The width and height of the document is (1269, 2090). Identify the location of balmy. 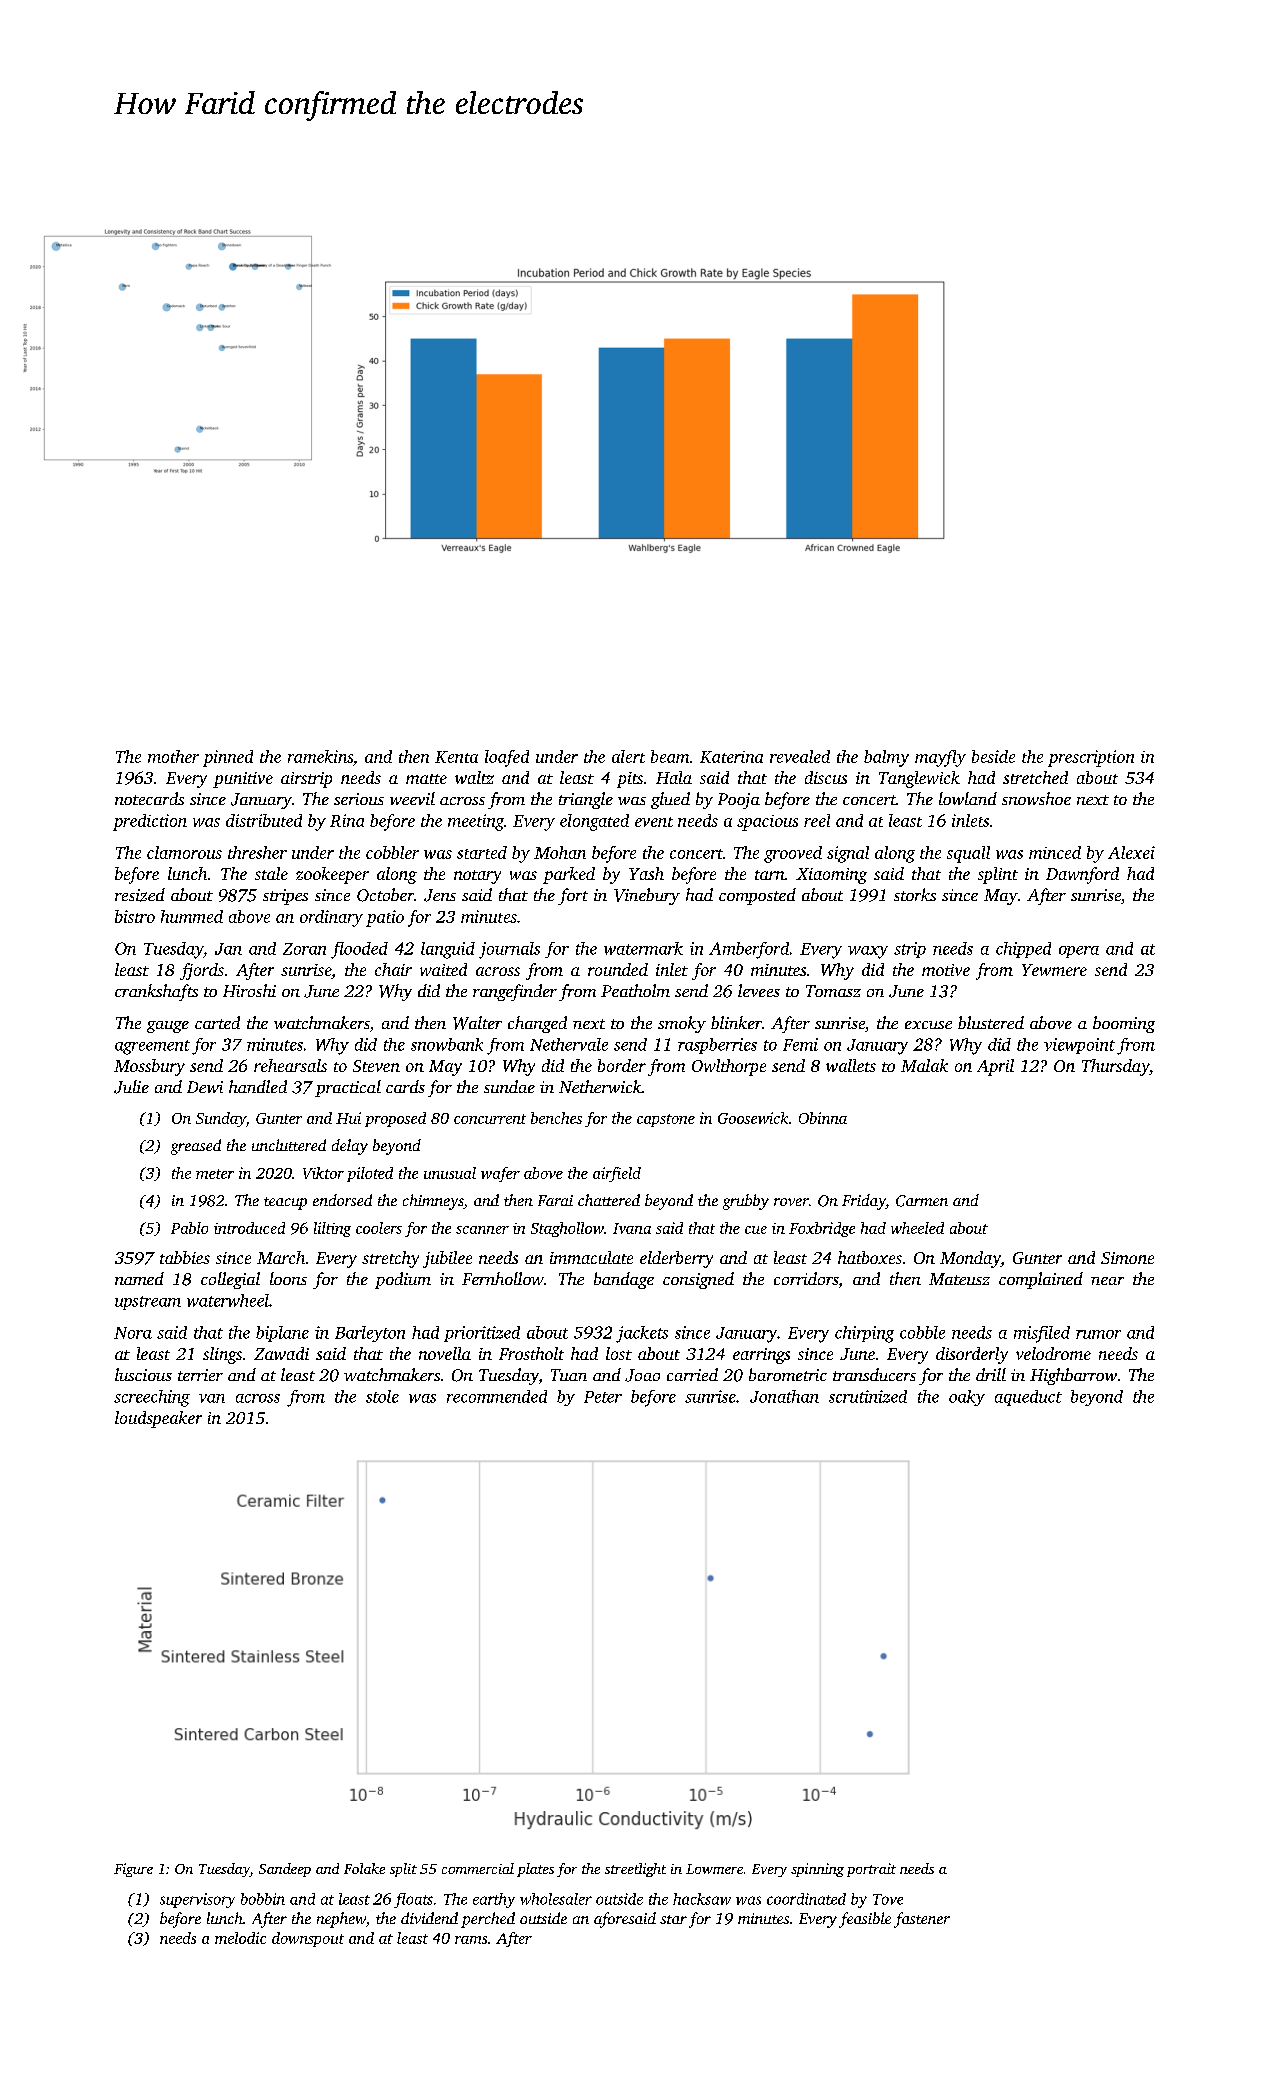
(886, 758).
